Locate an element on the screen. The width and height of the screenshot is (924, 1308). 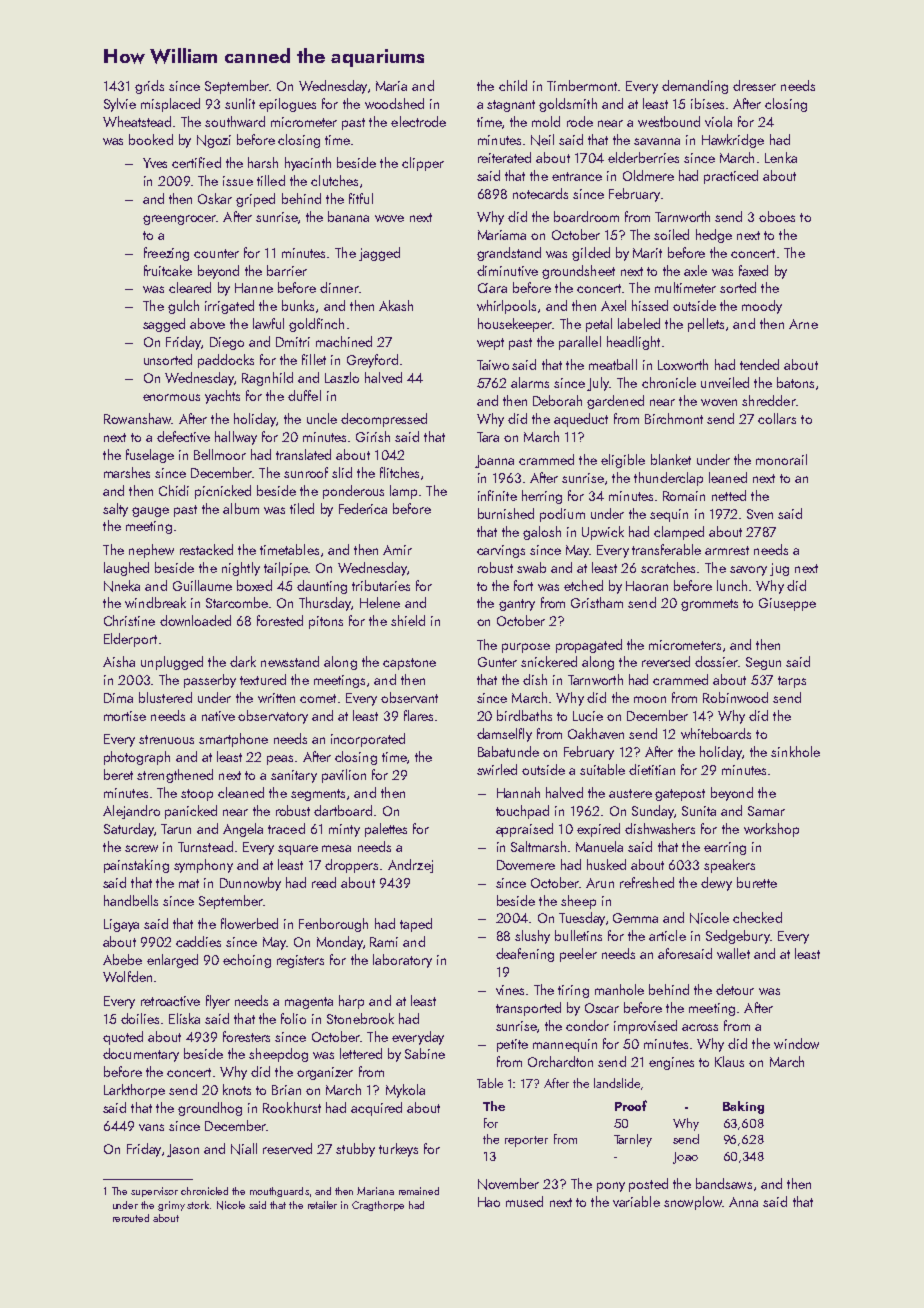
notecards is located at coordinates (540, 193).
